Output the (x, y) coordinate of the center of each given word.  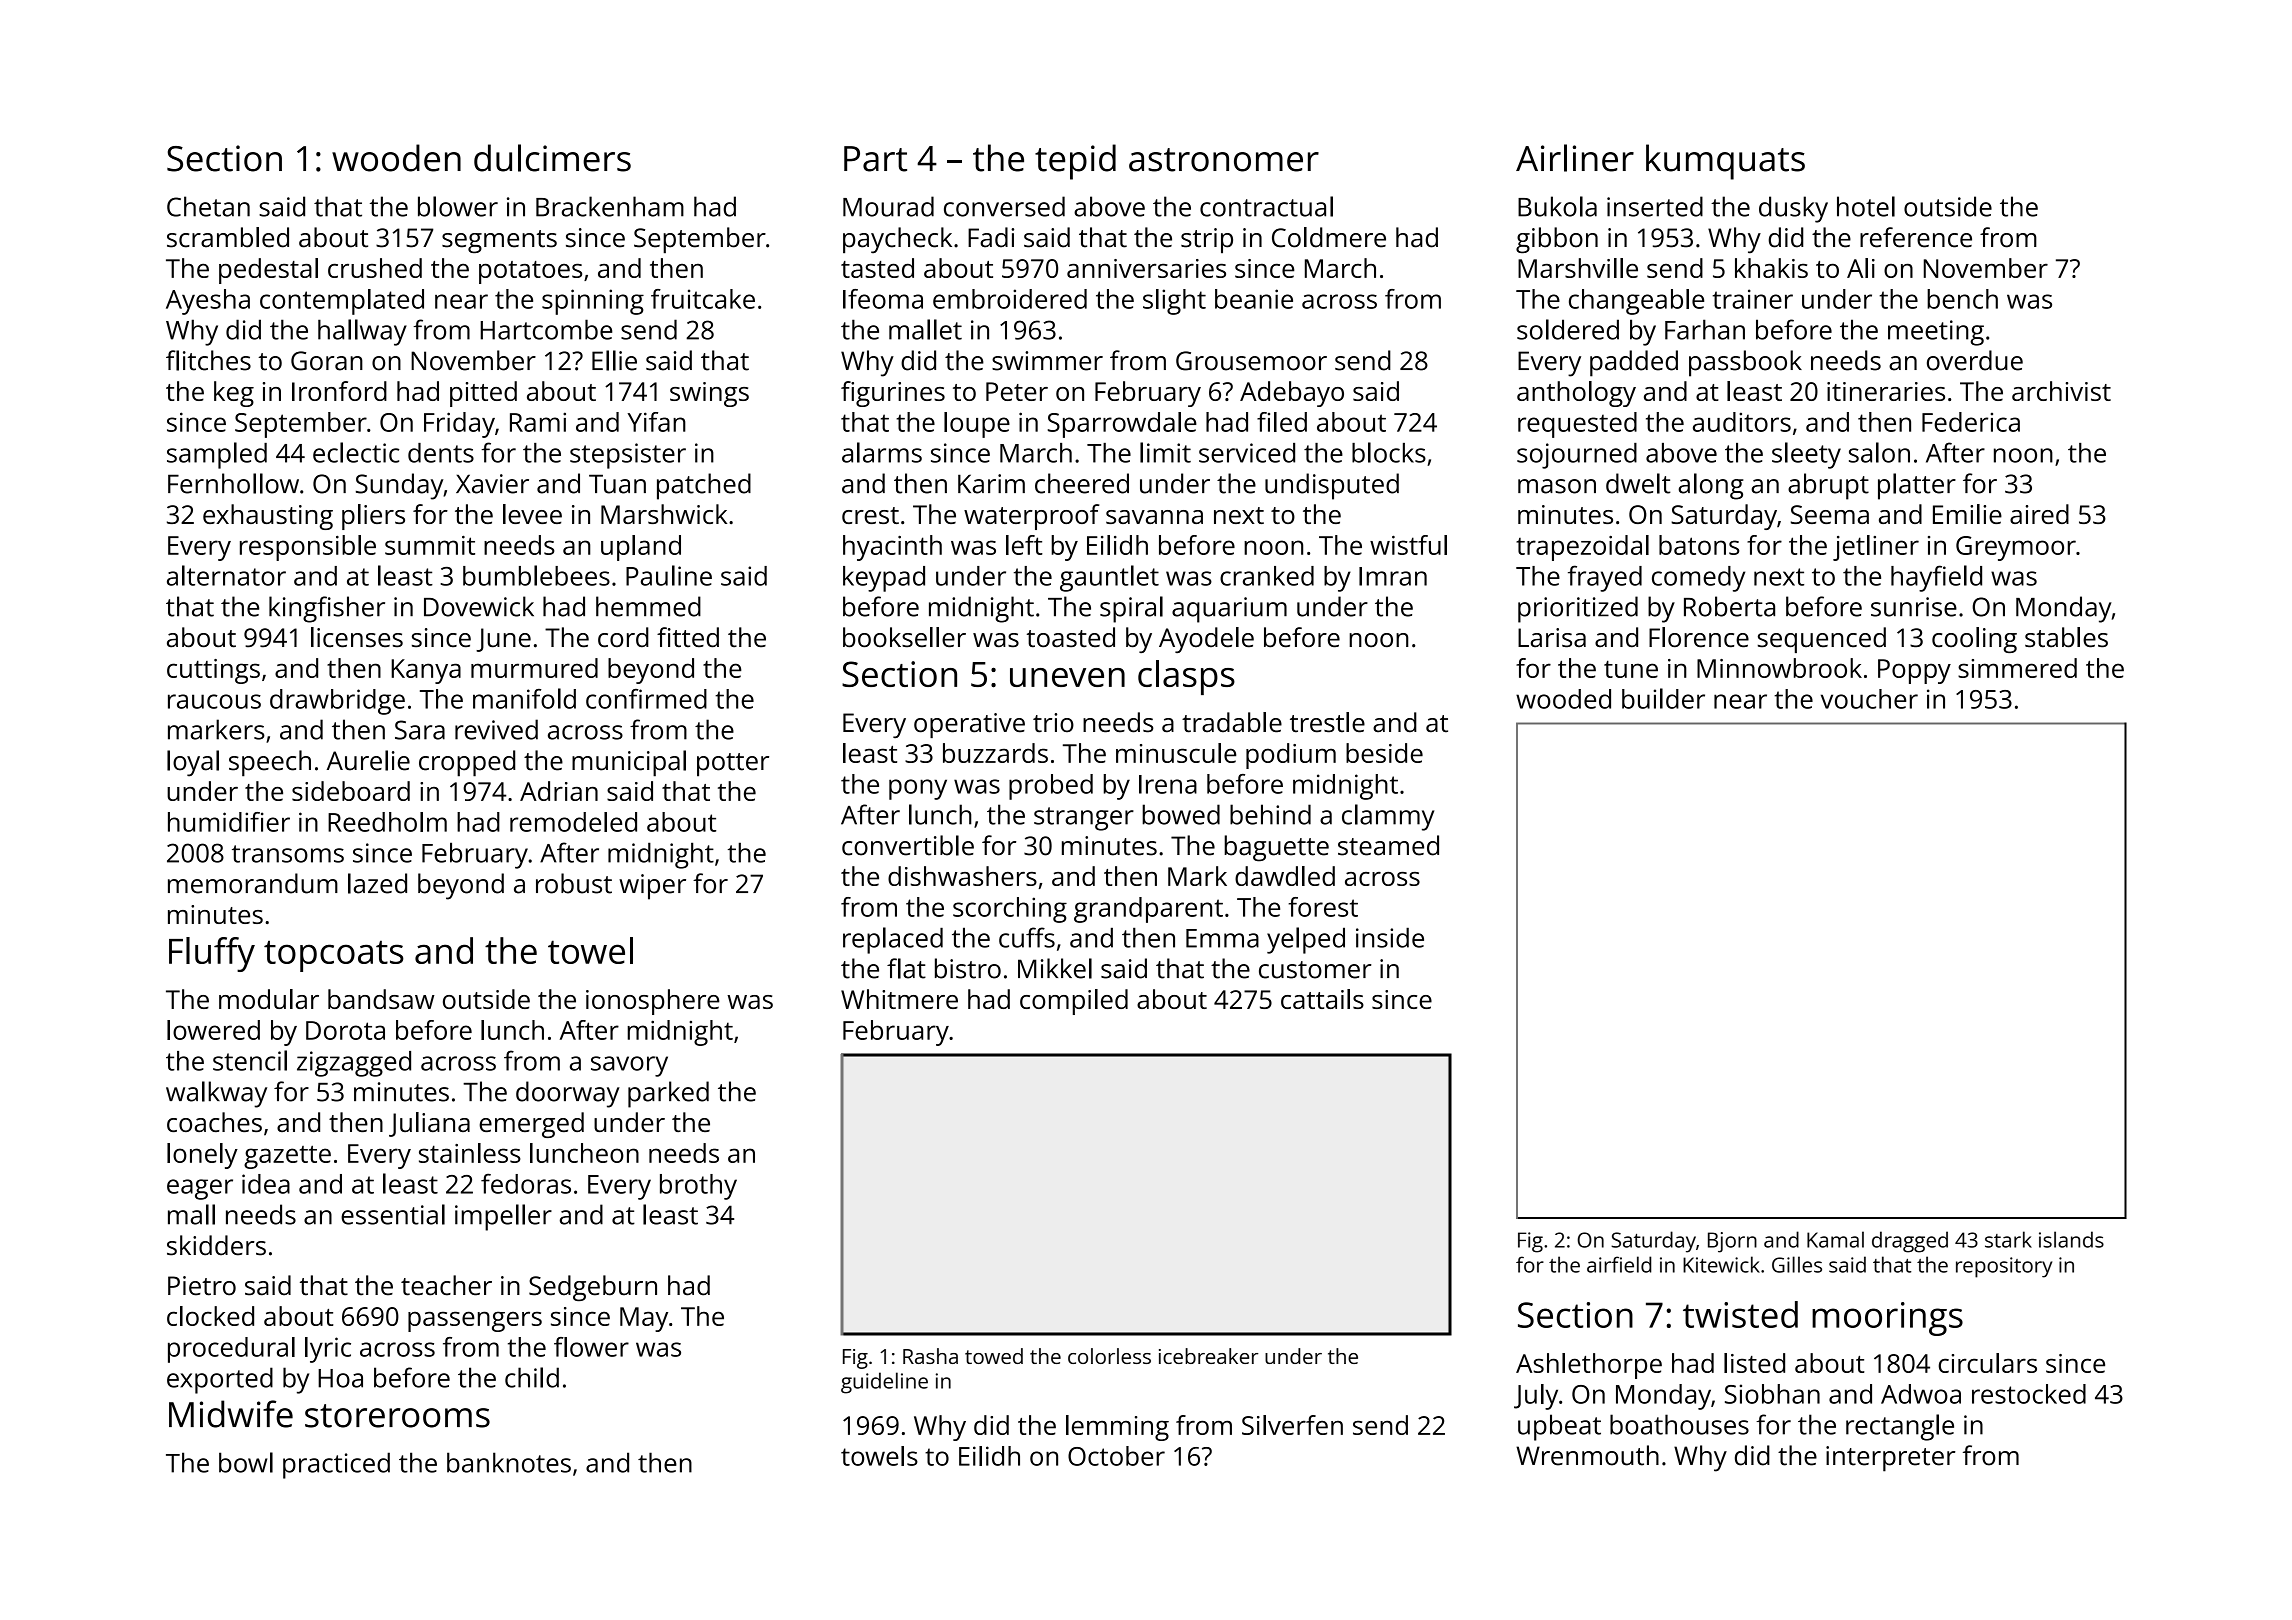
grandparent (1148, 910)
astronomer (1224, 160)
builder (1663, 698)
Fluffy (212, 954)
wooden (396, 158)
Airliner (1575, 158)
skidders (216, 1245)
